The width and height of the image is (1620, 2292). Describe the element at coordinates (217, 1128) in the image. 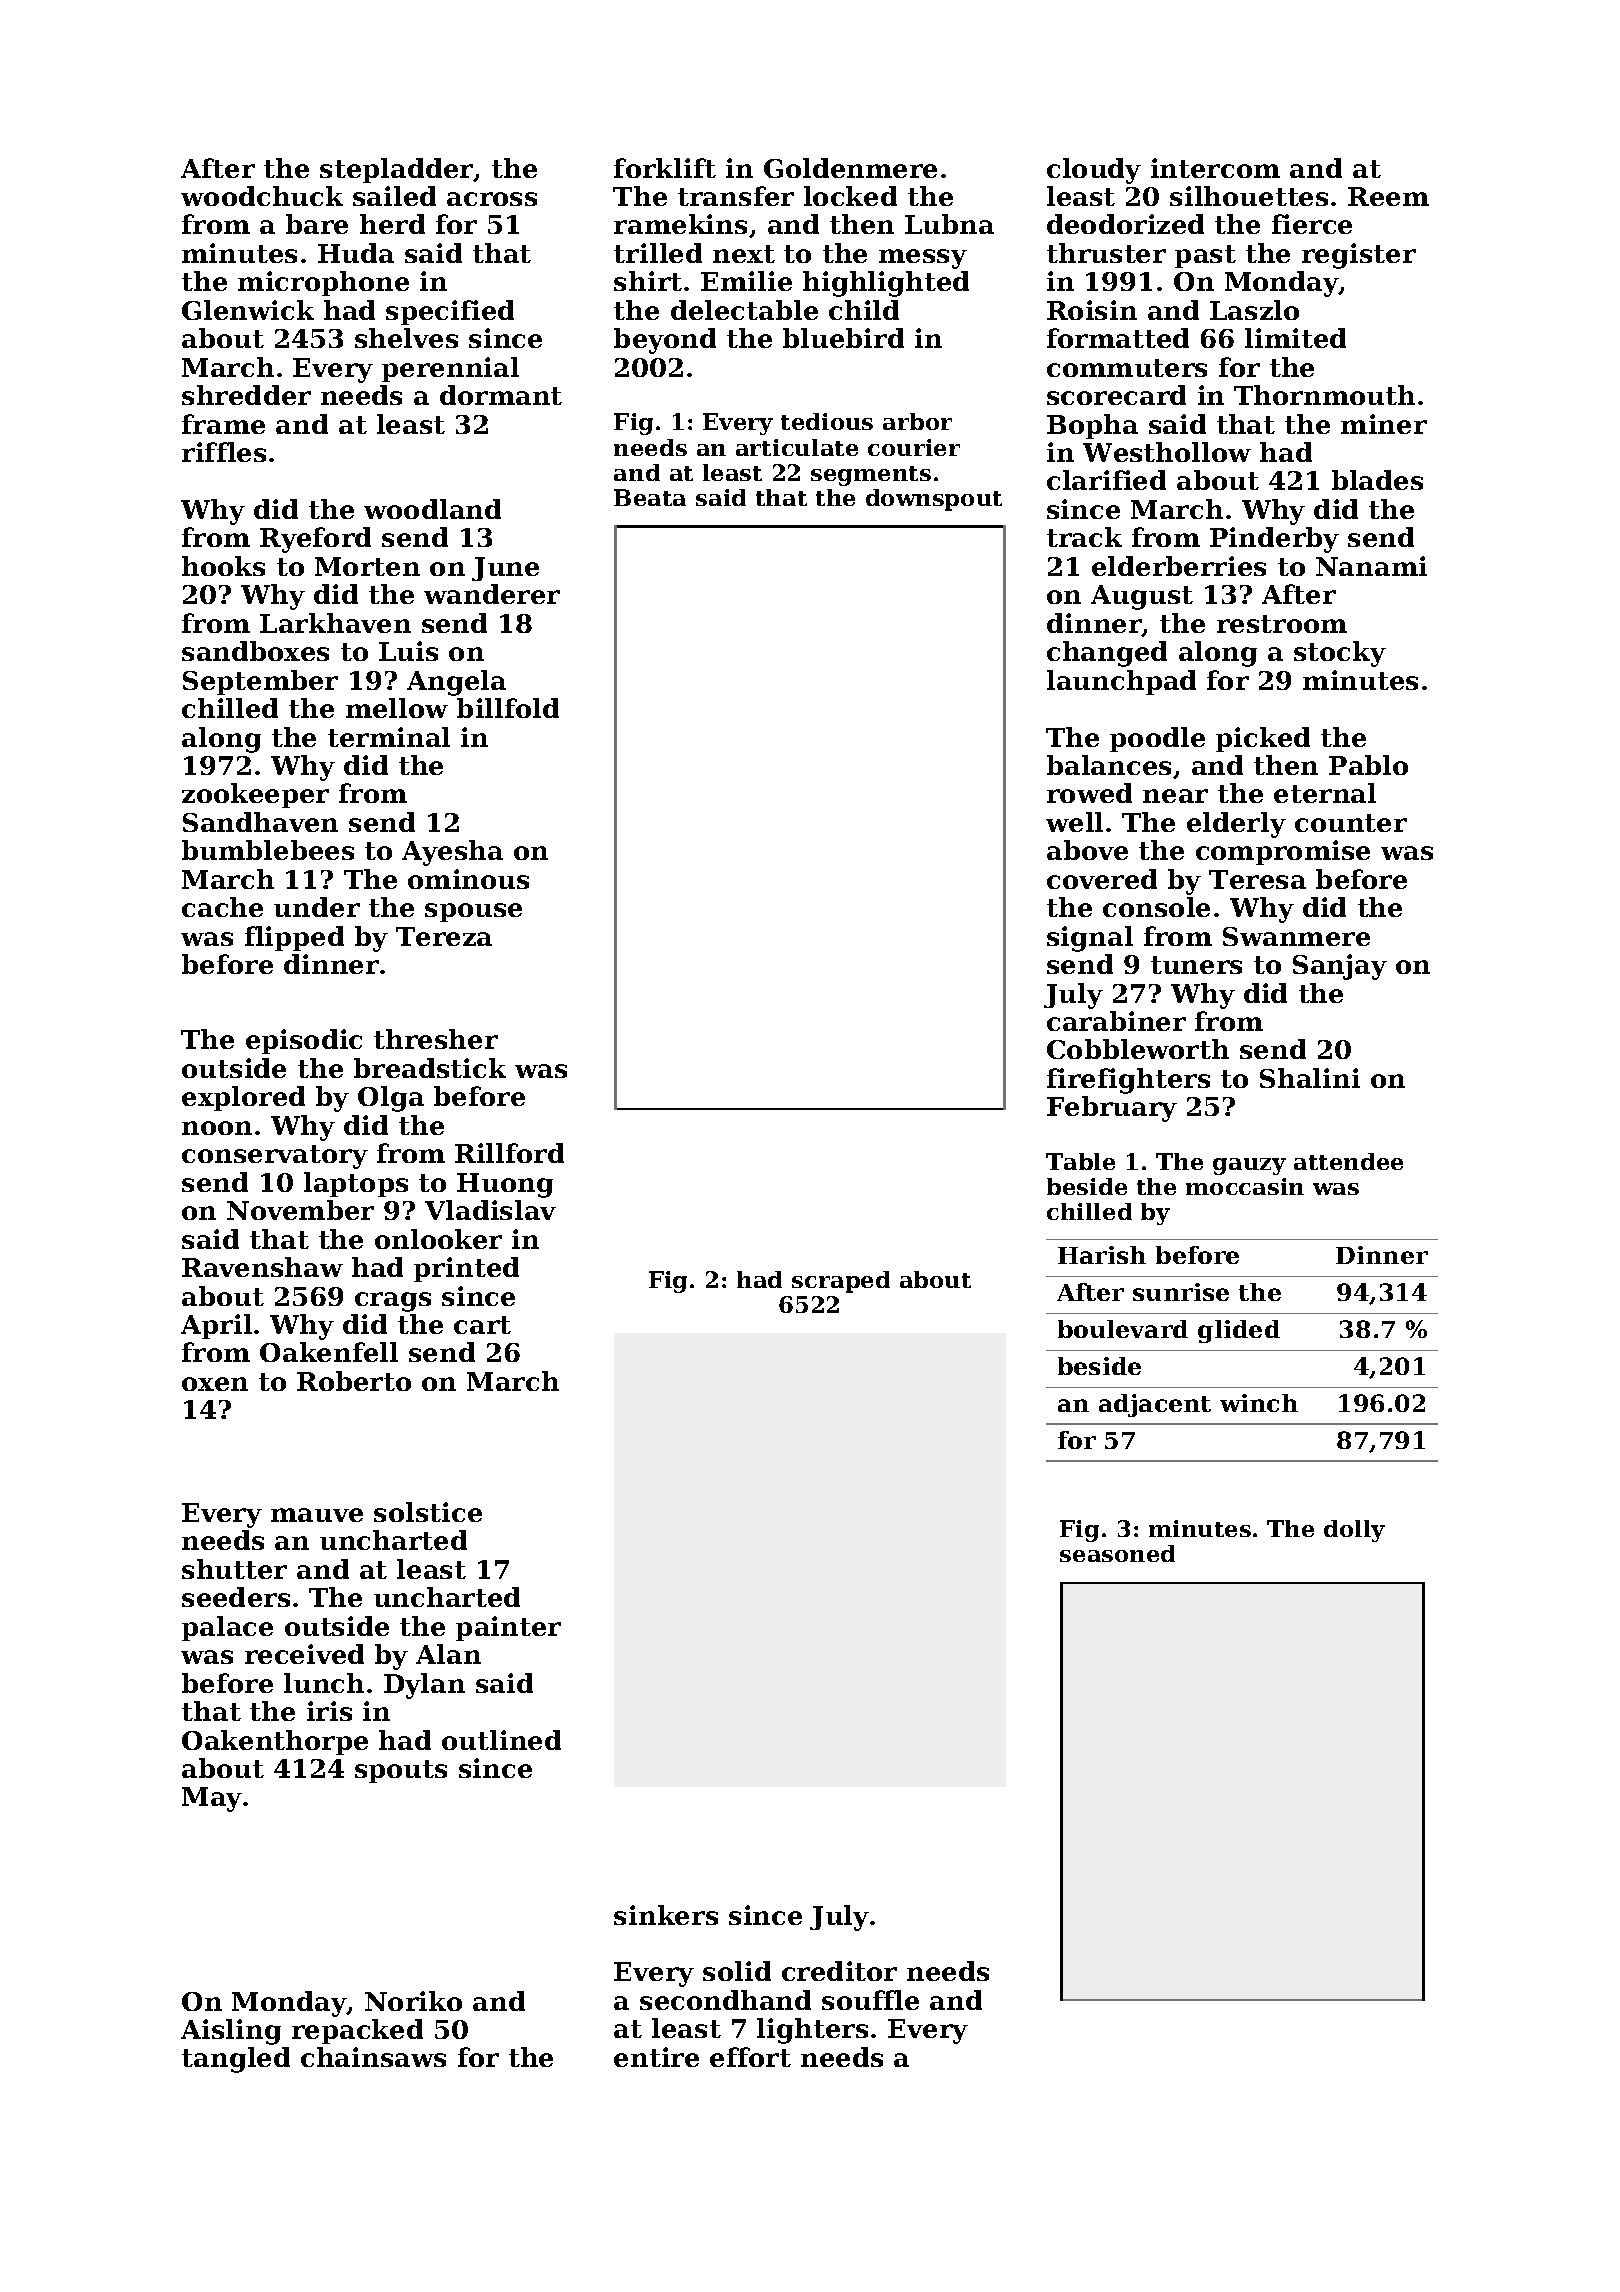

I see `noon` at that location.
